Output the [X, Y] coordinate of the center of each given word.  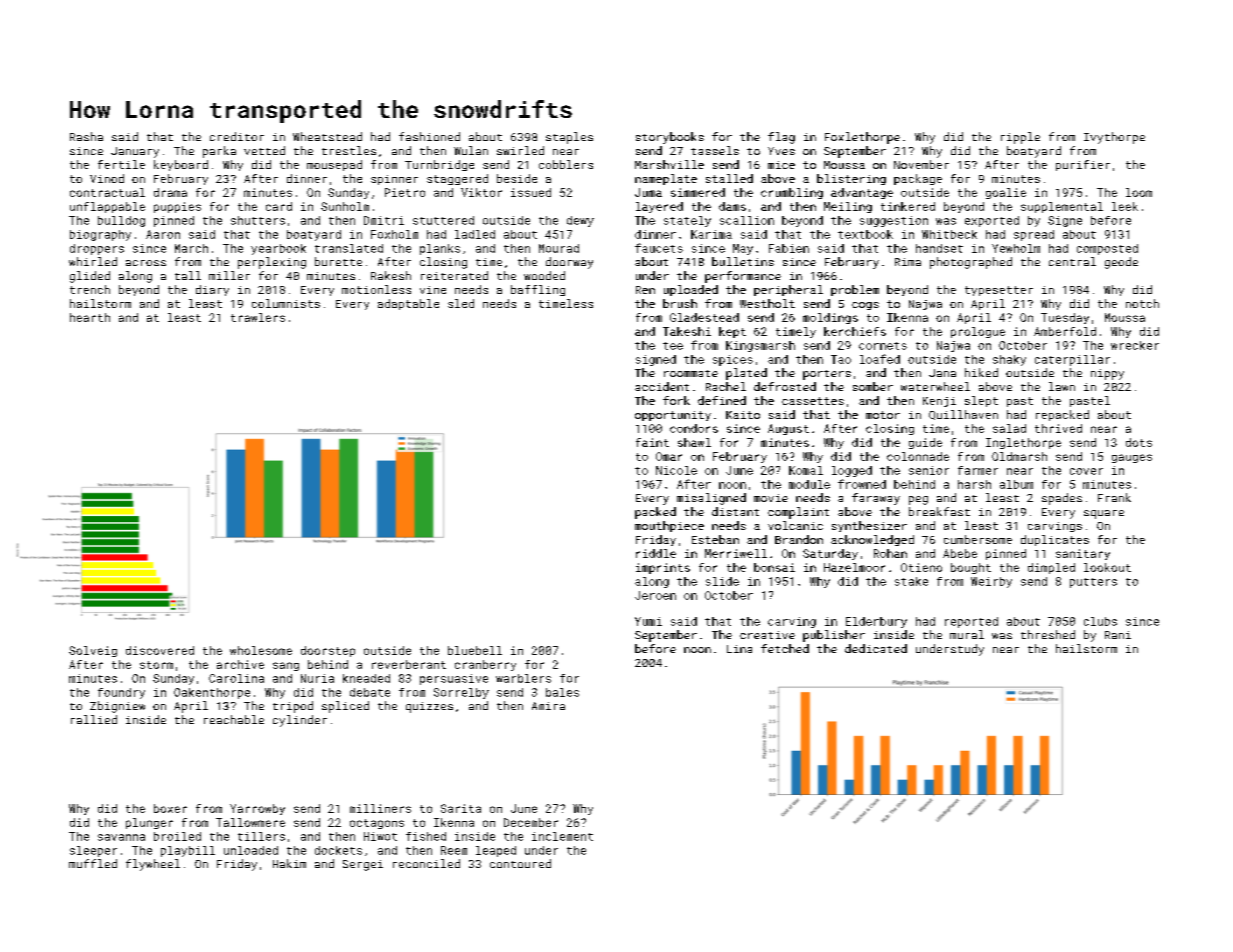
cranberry [485, 665]
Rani [1118, 635]
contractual [107, 192]
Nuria [317, 678]
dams [732, 206]
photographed [971, 263]
